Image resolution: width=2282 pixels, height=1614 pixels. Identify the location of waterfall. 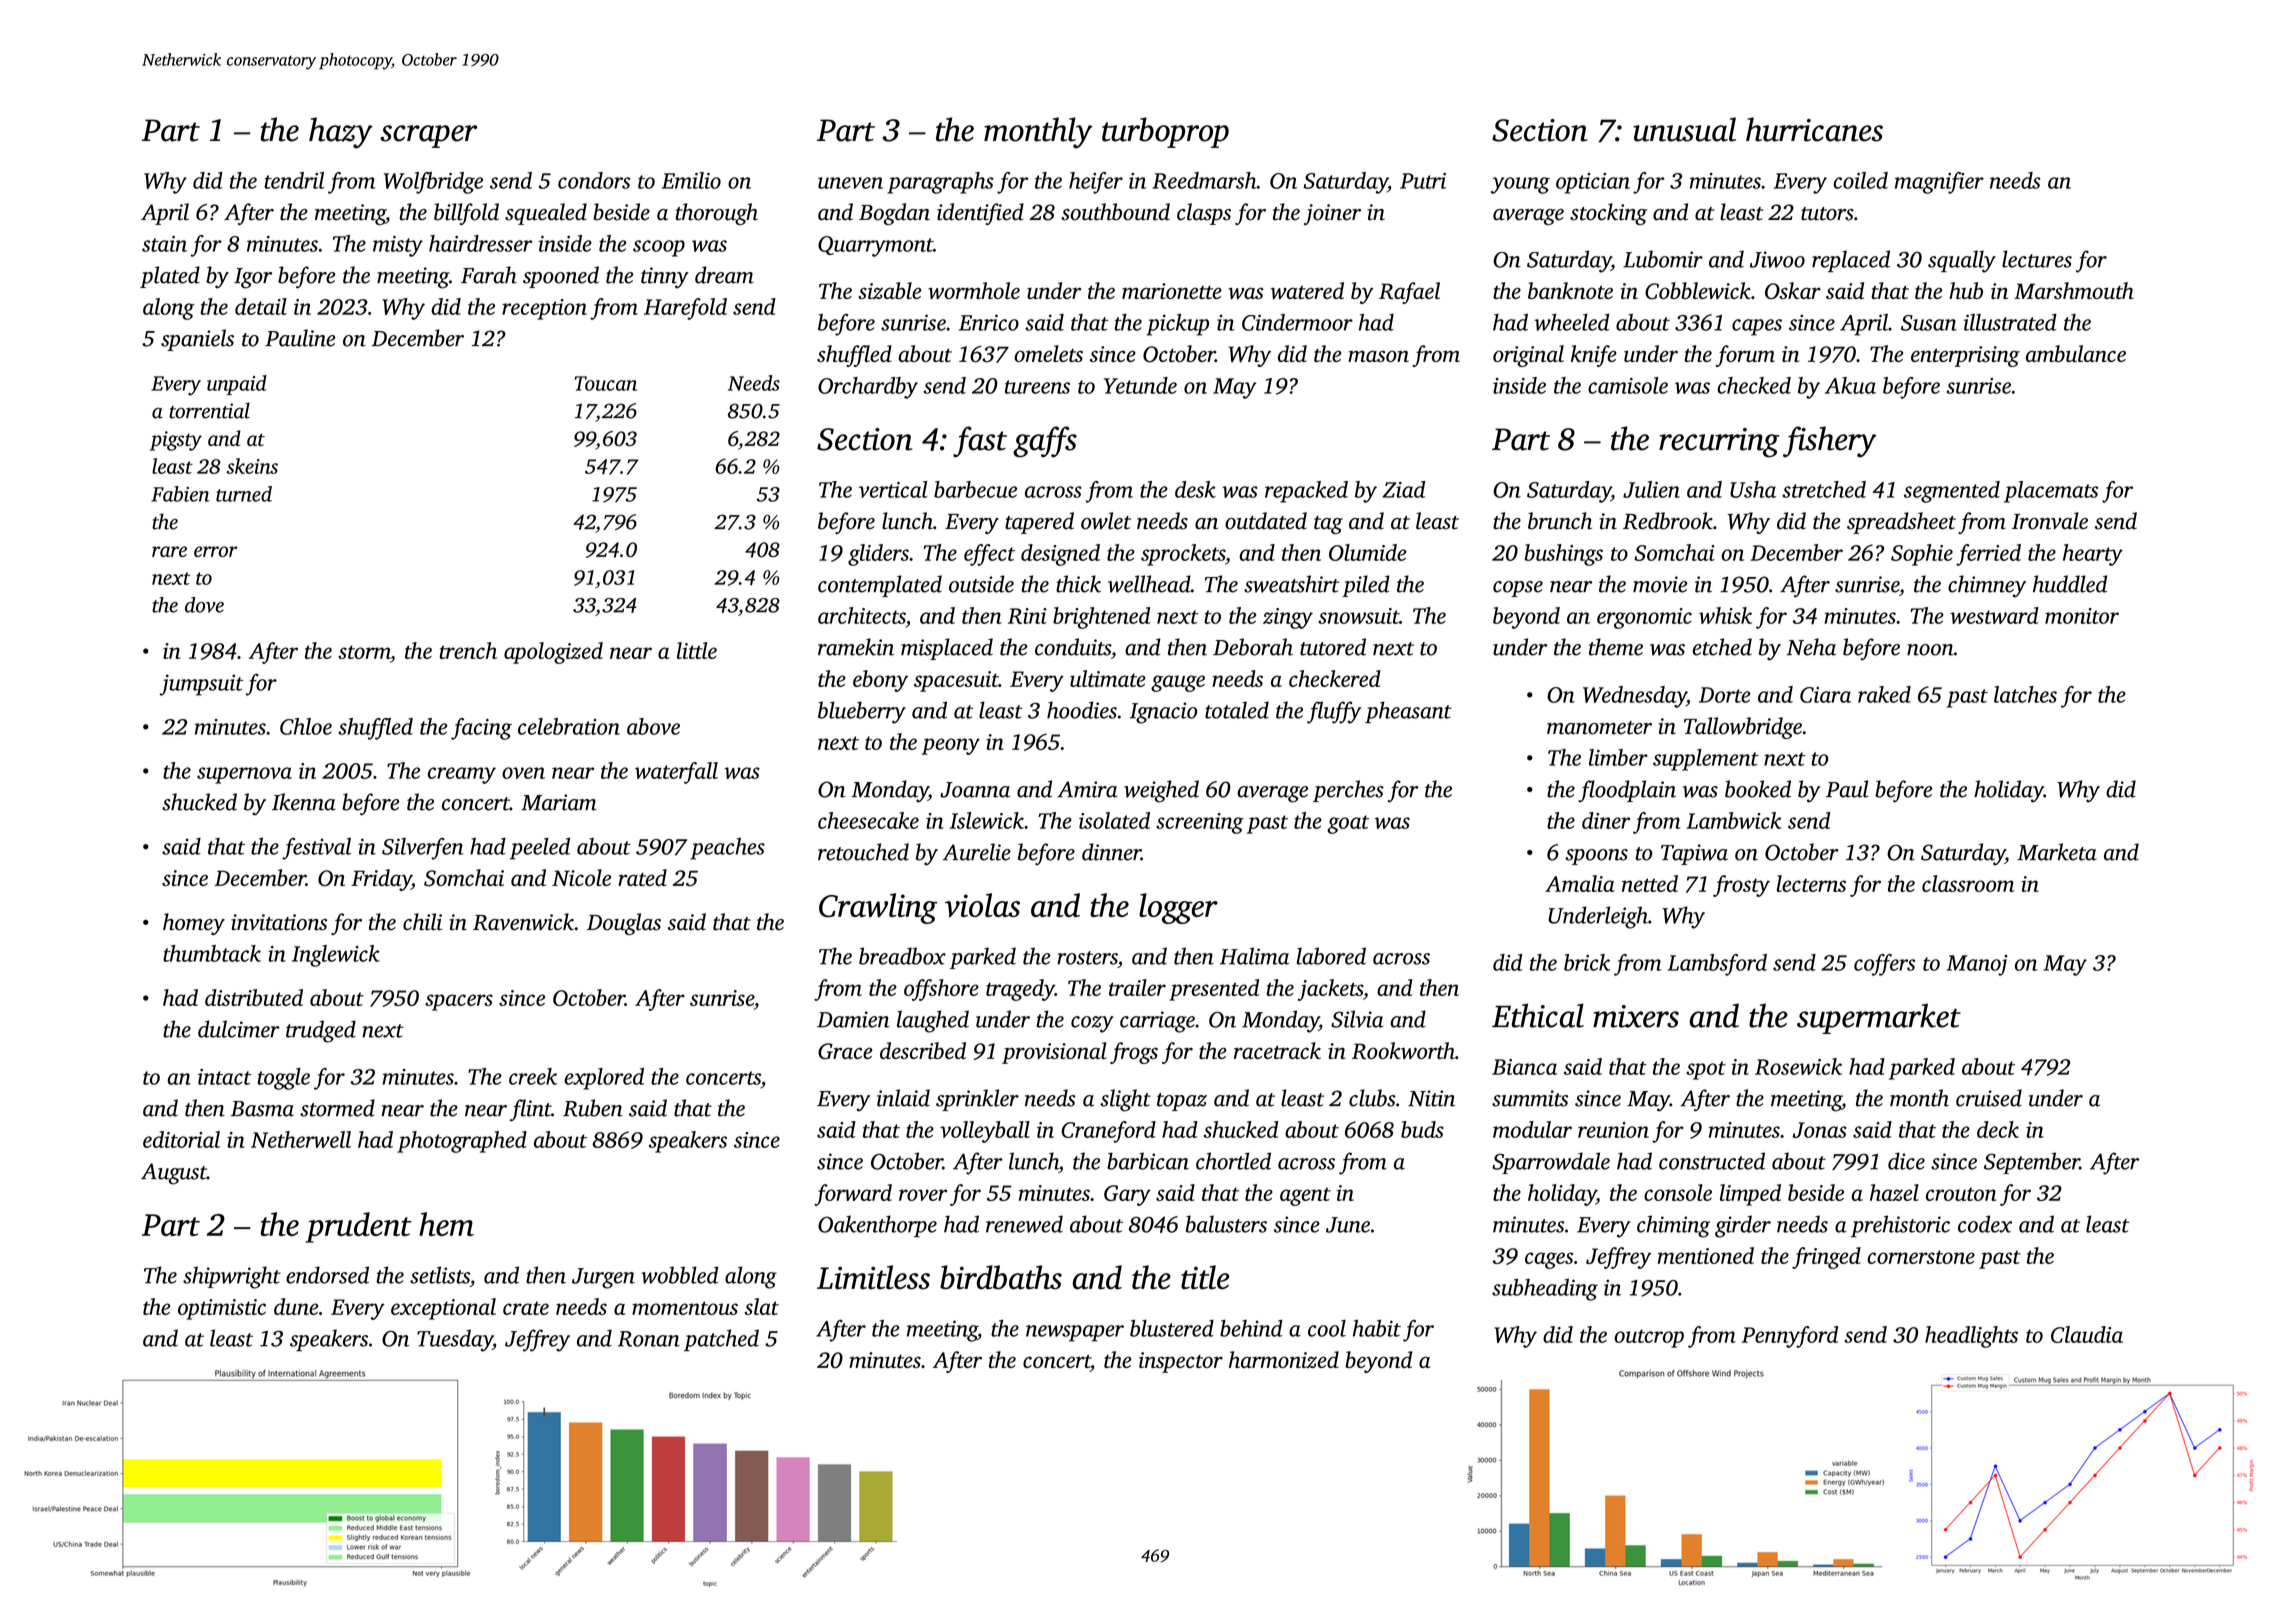
(676, 773).
